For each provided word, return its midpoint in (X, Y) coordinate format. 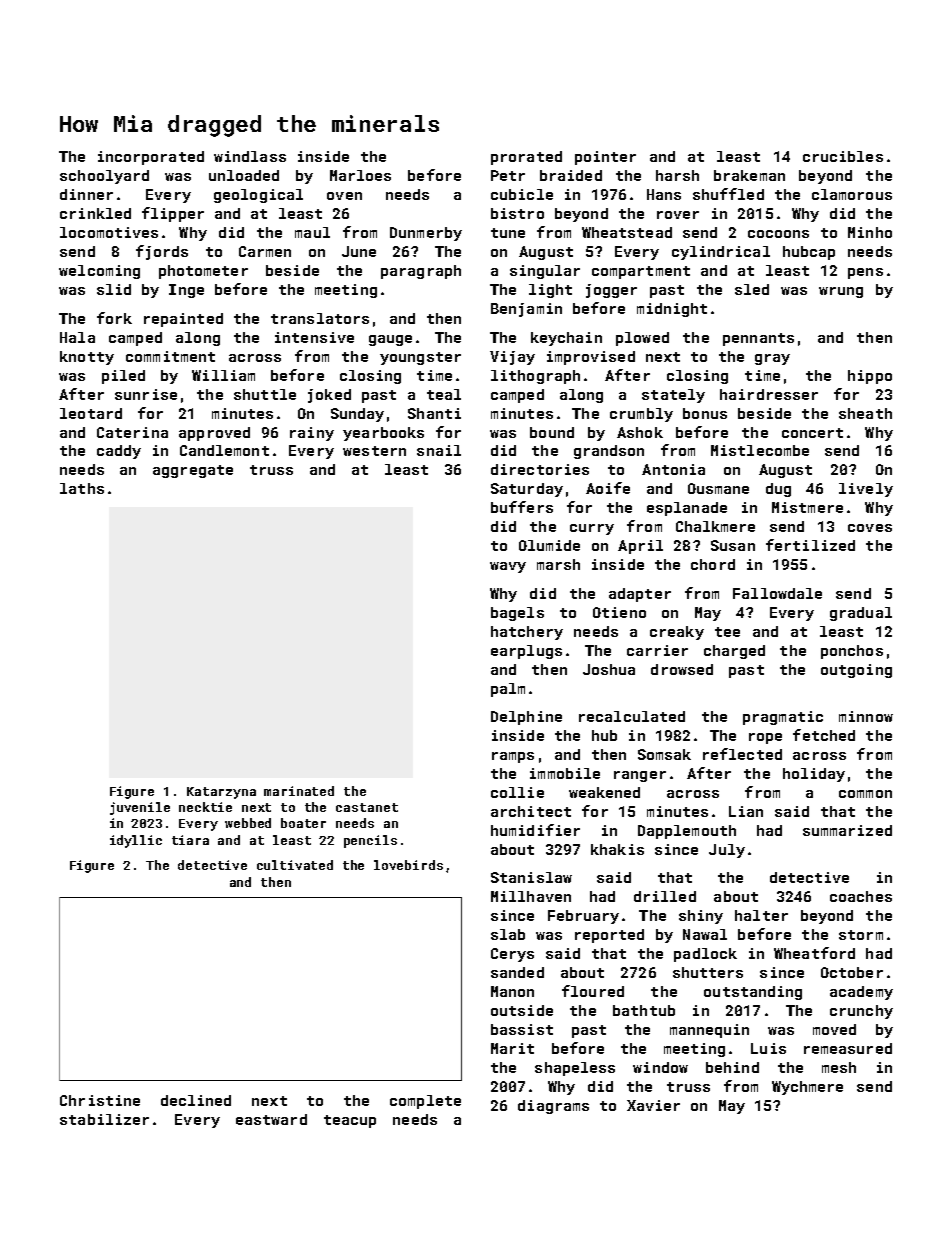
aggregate (193, 471)
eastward (271, 1119)
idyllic (136, 841)
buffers (522, 507)
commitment (170, 356)
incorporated (151, 158)
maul (312, 232)
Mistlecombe (760, 450)
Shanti (434, 413)
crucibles (843, 156)
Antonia (673, 469)
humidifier (535, 830)
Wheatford (814, 953)
